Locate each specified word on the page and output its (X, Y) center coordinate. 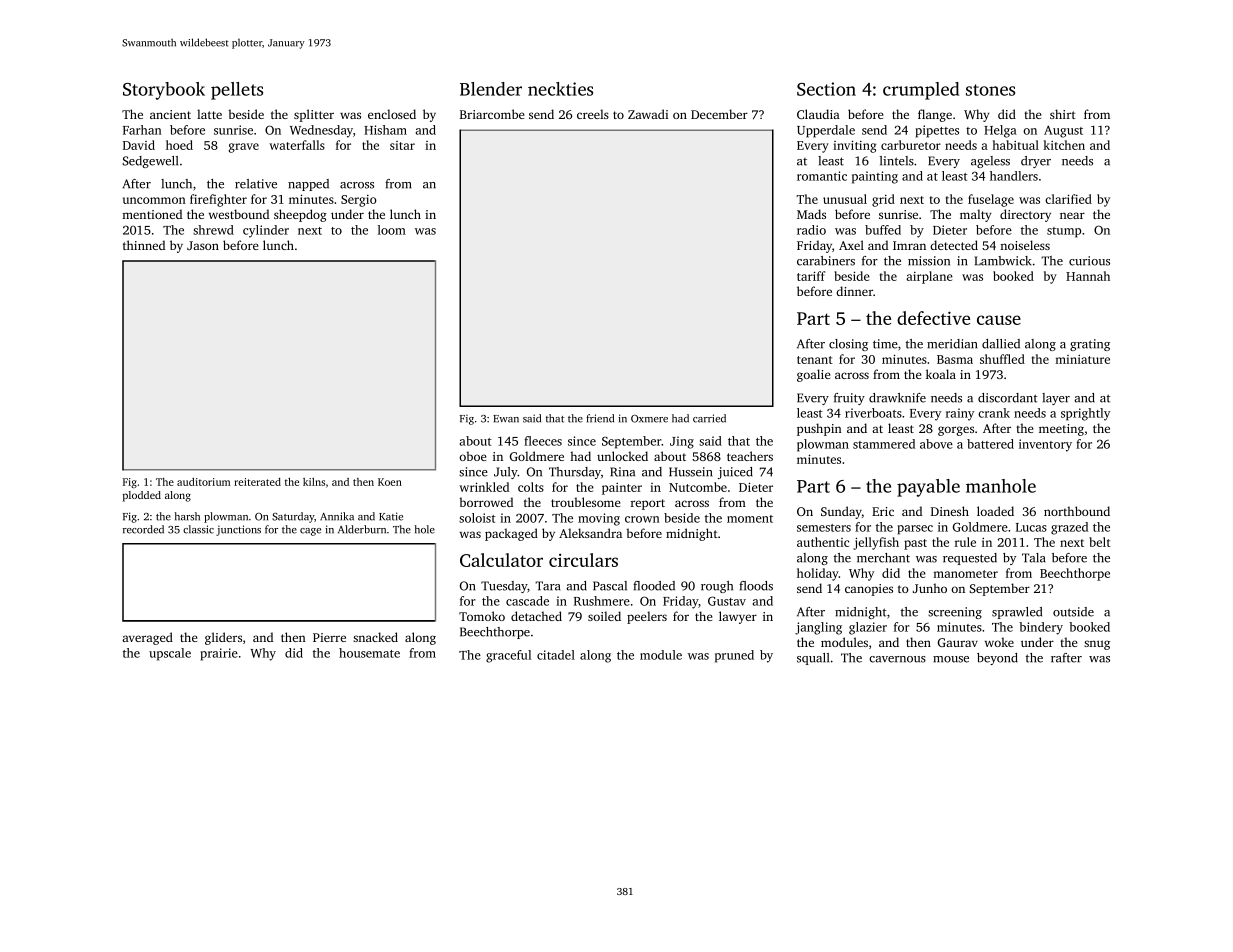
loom (392, 230)
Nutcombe (698, 487)
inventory (1045, 445)
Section (826, 89)
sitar (402, 145)
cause (999, 320)
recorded (143, 529)
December (719, 114)
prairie (219, 654)
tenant (815, 360)
